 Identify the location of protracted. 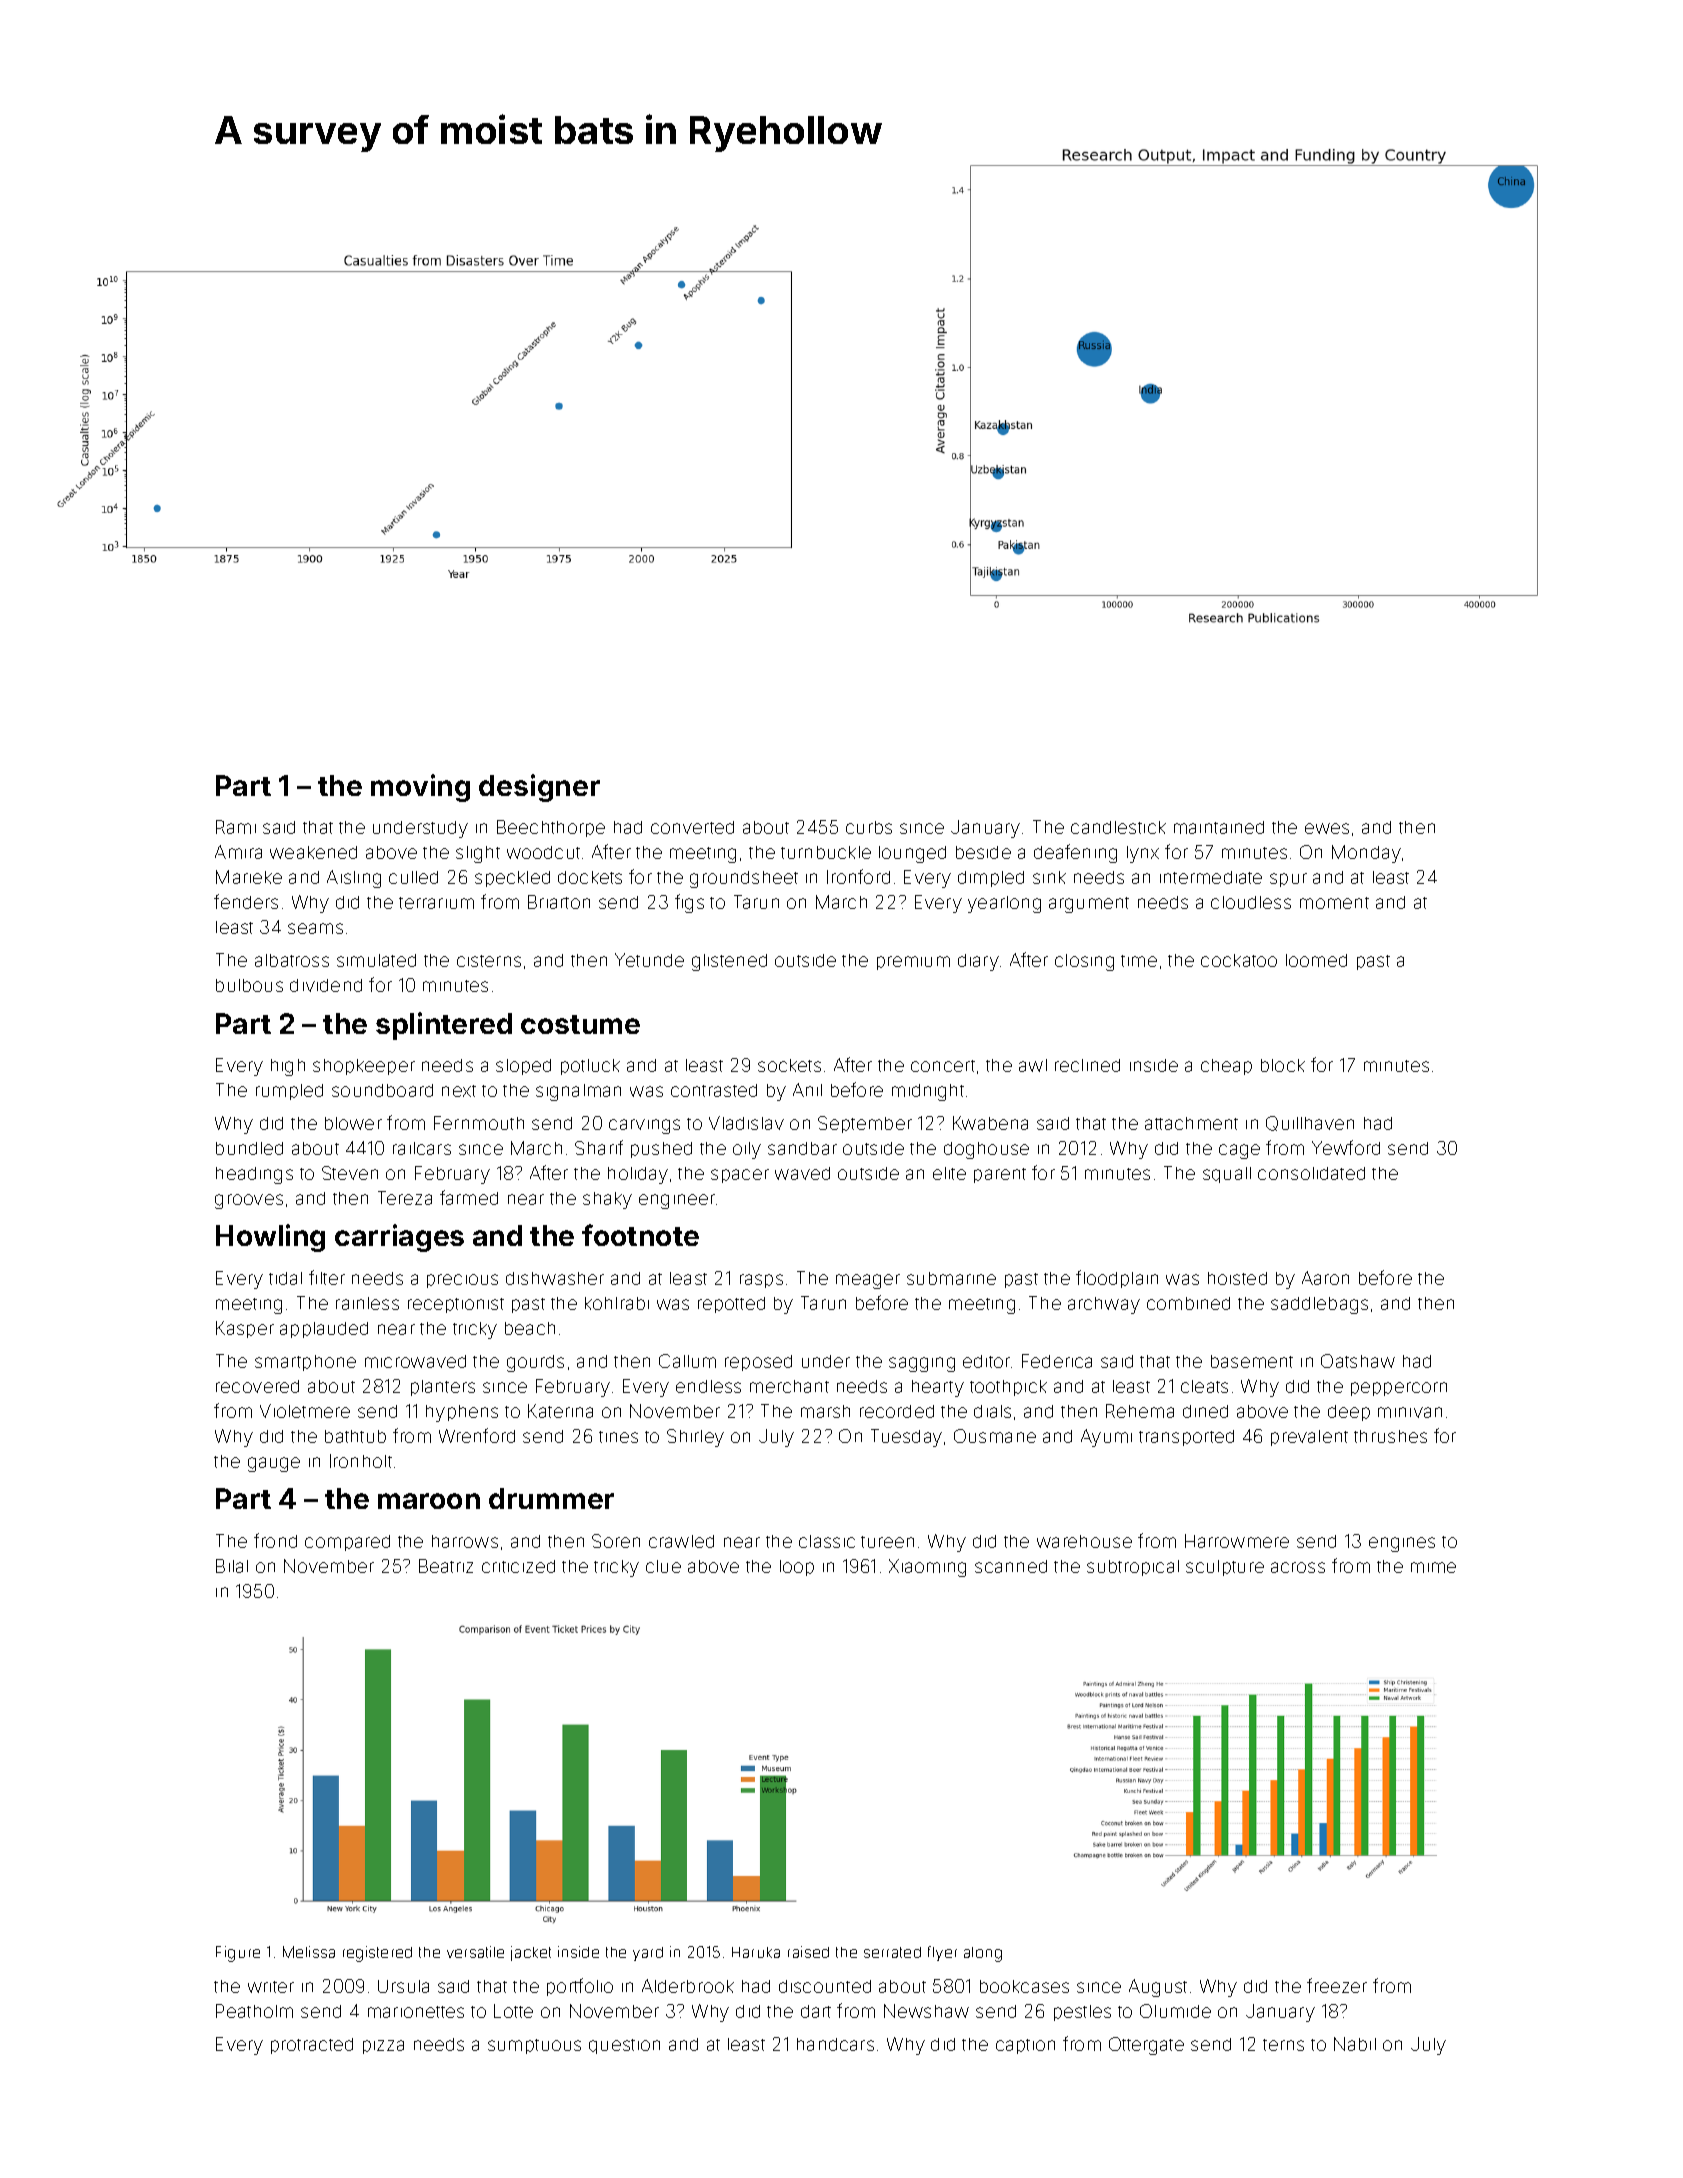
(312, 2046).
